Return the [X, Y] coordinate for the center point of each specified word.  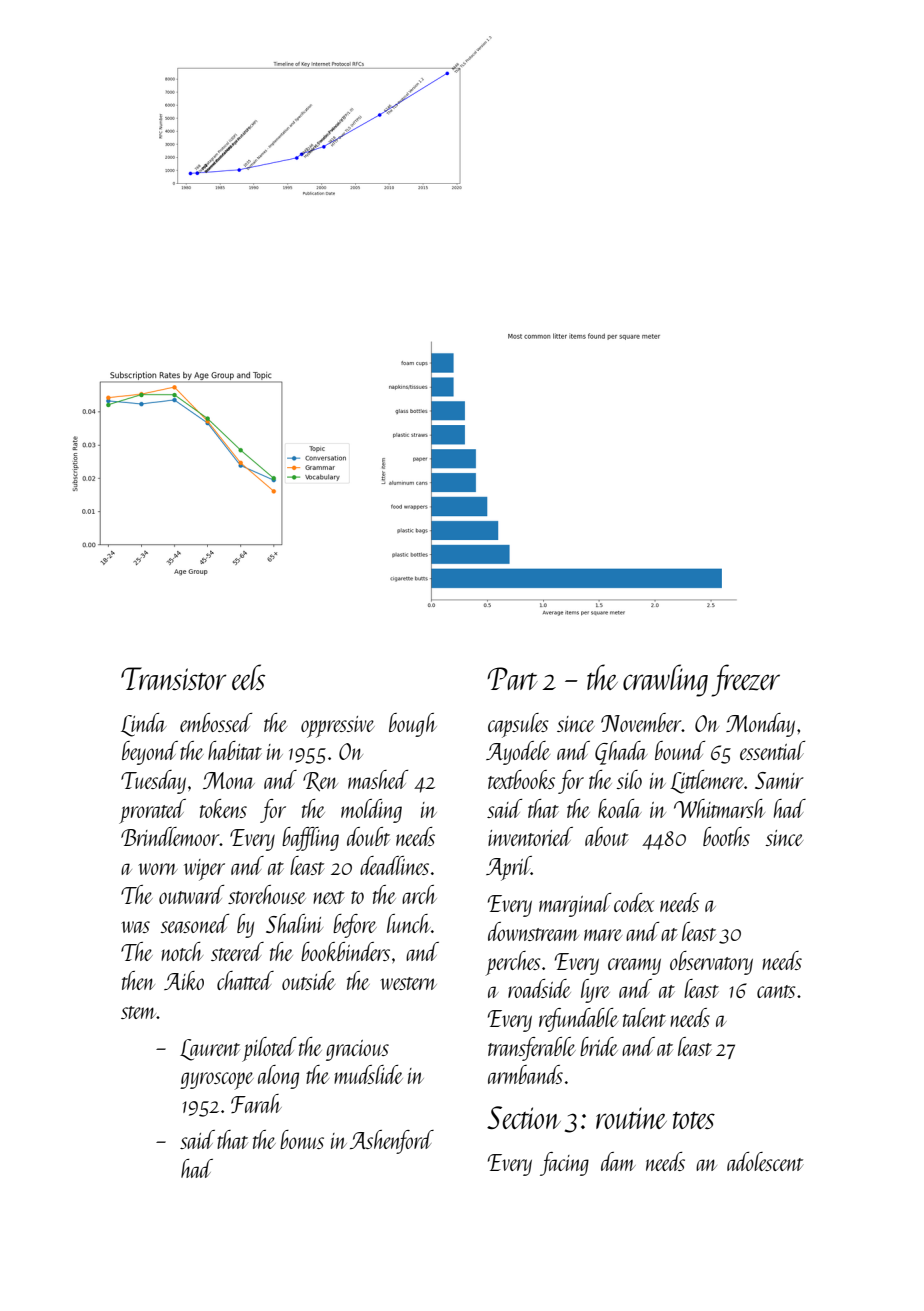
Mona [229, 780]
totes [694, 1120]
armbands [525, 1074]
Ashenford [392, 1142]
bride [599, 1046]
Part [512, 678]
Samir [779, 780]
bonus [302, 1139]
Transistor [174, 678]
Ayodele [518, 753]
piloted [269, 1049]
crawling [665, 680]
